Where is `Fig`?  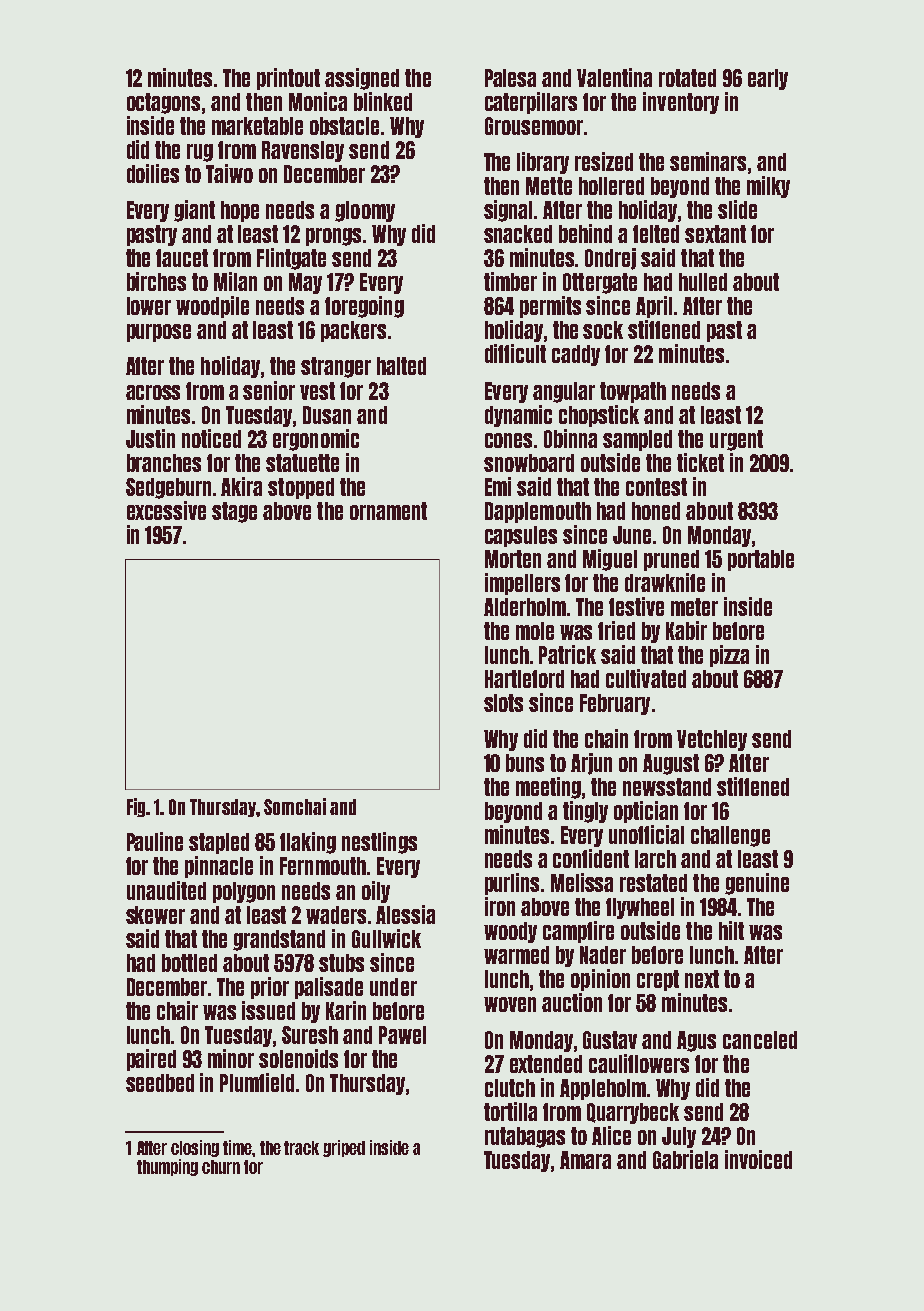
Fig is located at coordinates (136, 807).
